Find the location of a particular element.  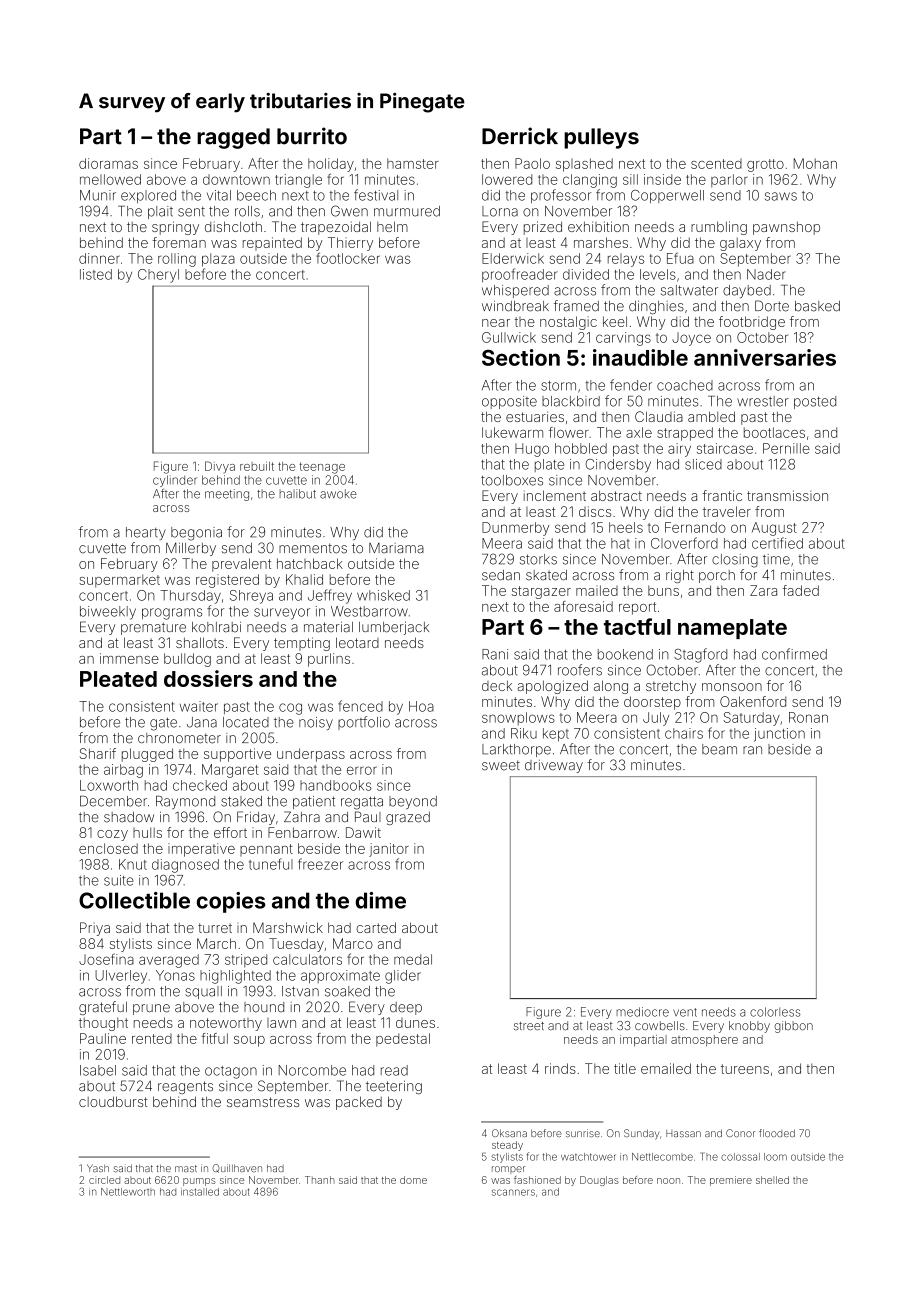

prized is located at coordinates (543, 228).
